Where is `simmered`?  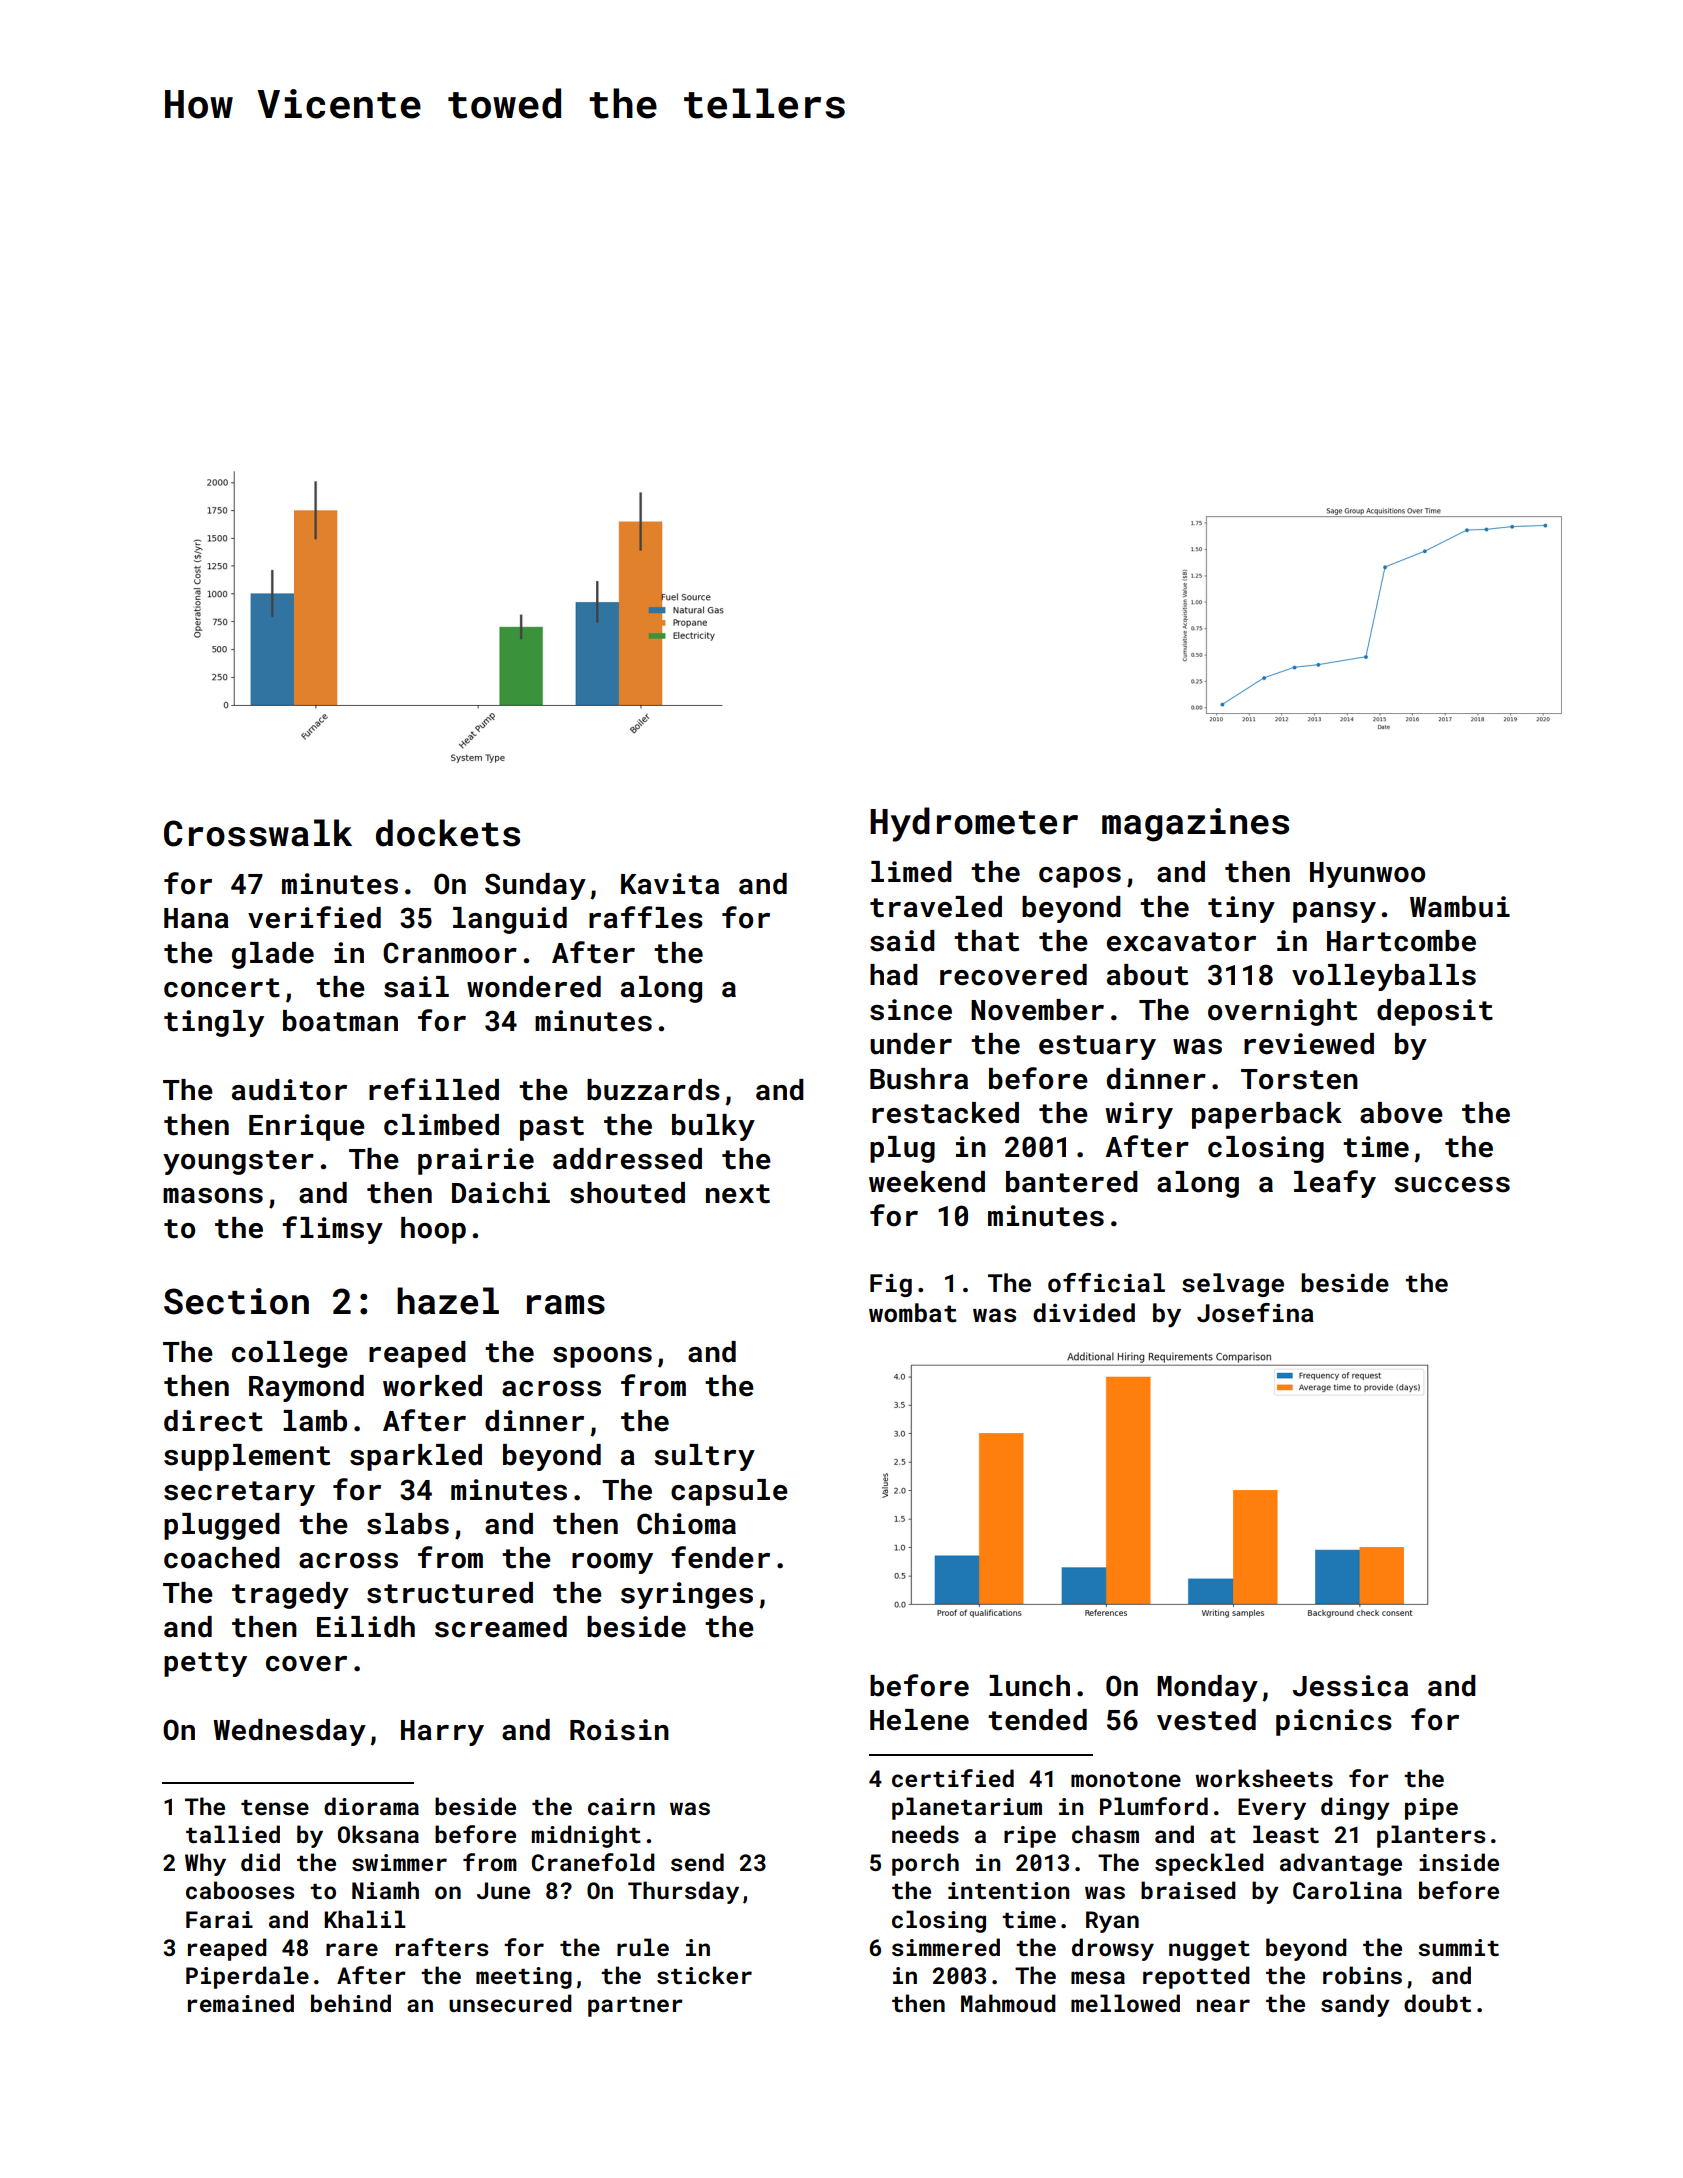 simmered is located at coordinates (946, 1947).
